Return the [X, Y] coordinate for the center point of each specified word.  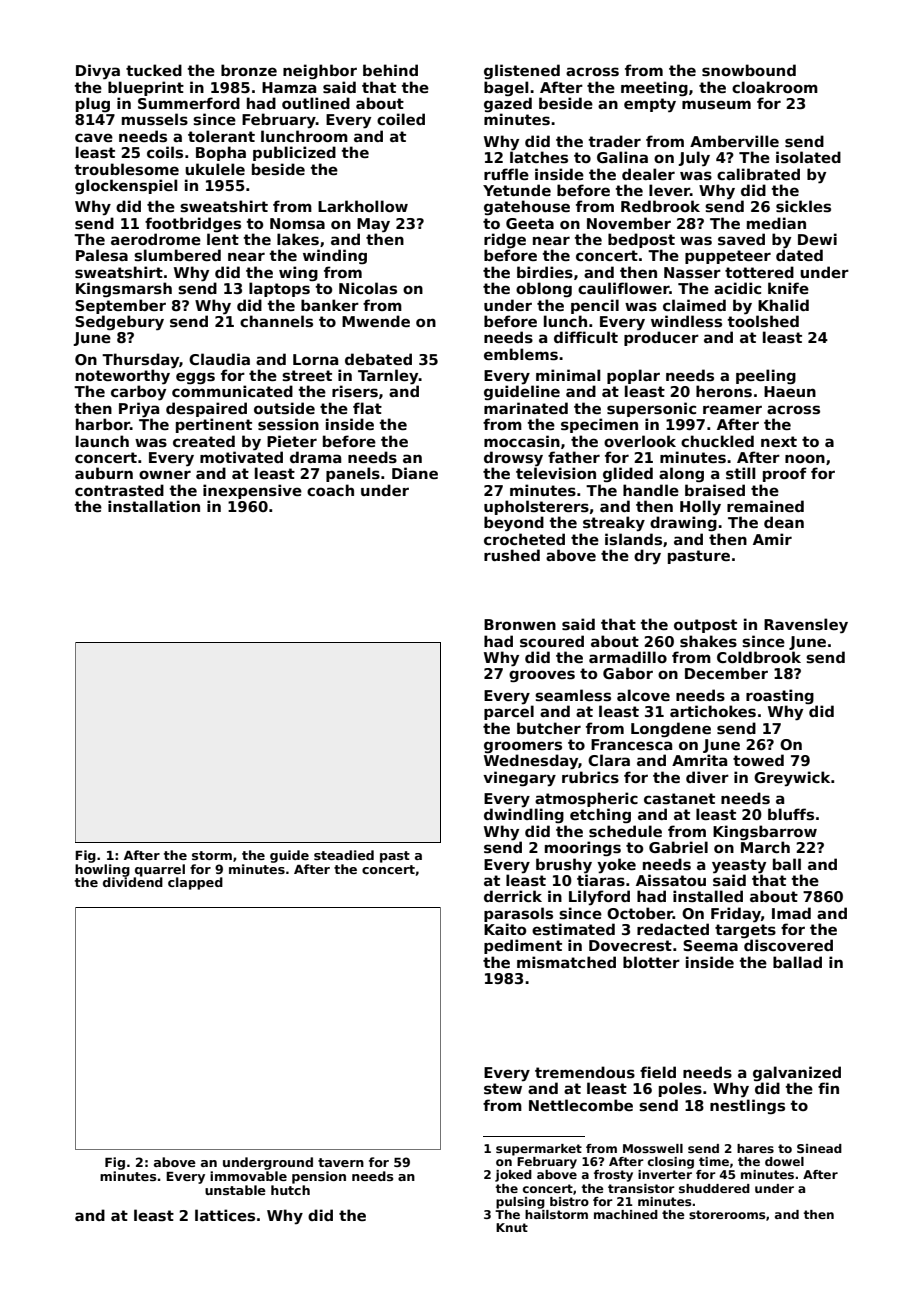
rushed [512, 555]
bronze [249, 70]
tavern [341, 1162]
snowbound [749, 70]
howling [102, 870]
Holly [700, 508]
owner [165, 474]
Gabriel [678, 847]
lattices [225, 1215]
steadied [344, 855]
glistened [522, 71]
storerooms [727, 1214]
